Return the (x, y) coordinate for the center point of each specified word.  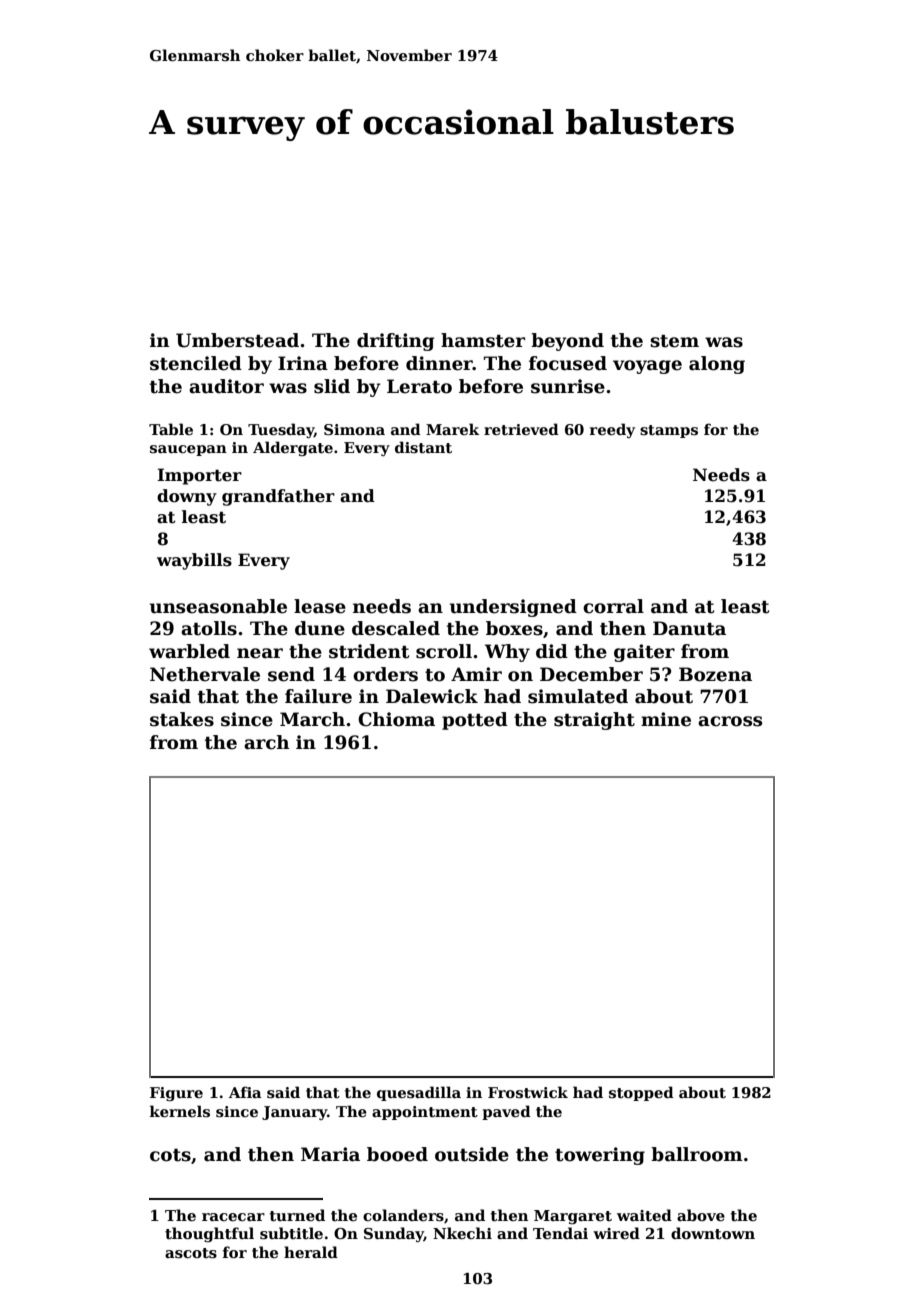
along (717, 365)
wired (616, 1233)
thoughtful (209, 1234)
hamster (483, 340)
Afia (245, 1092)
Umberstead (237, 340)
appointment (425, 1113)
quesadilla (419, 1093)
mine (666, 719)
